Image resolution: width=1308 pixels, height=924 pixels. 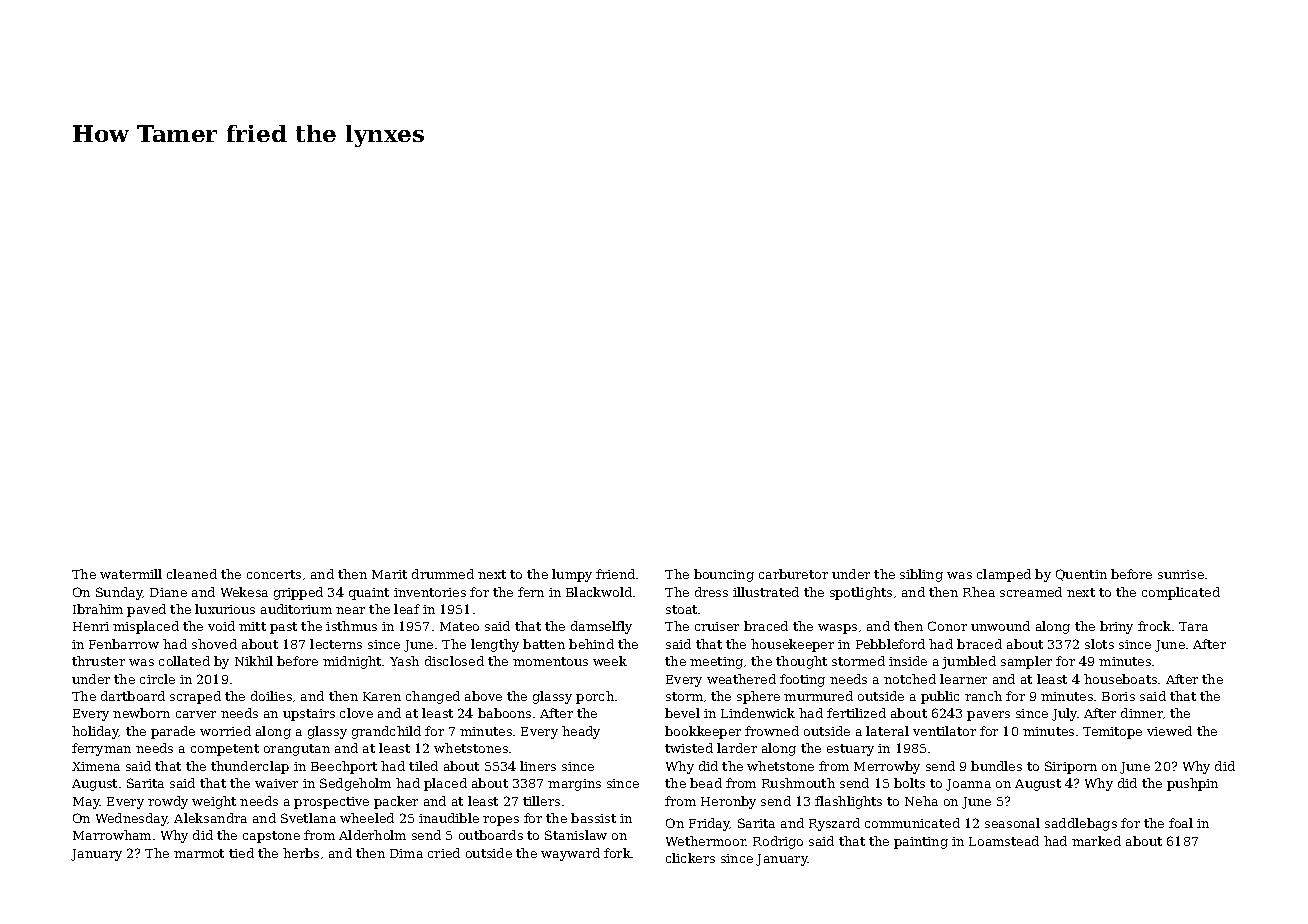 I want to click on Rhea, so click(x=979, y=592).
